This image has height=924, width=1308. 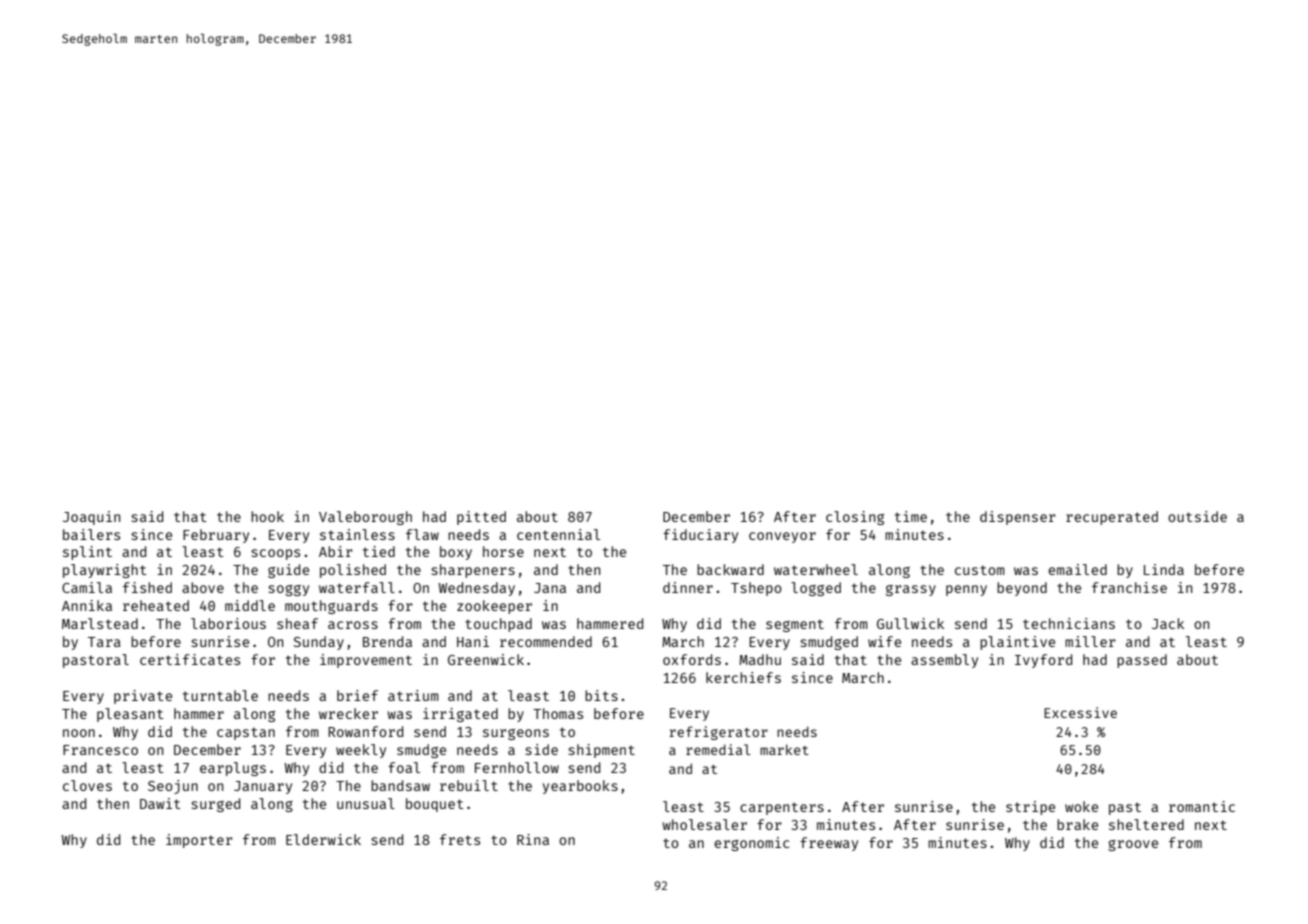 I want to click on romantic, so click(x=1202, y=806).
